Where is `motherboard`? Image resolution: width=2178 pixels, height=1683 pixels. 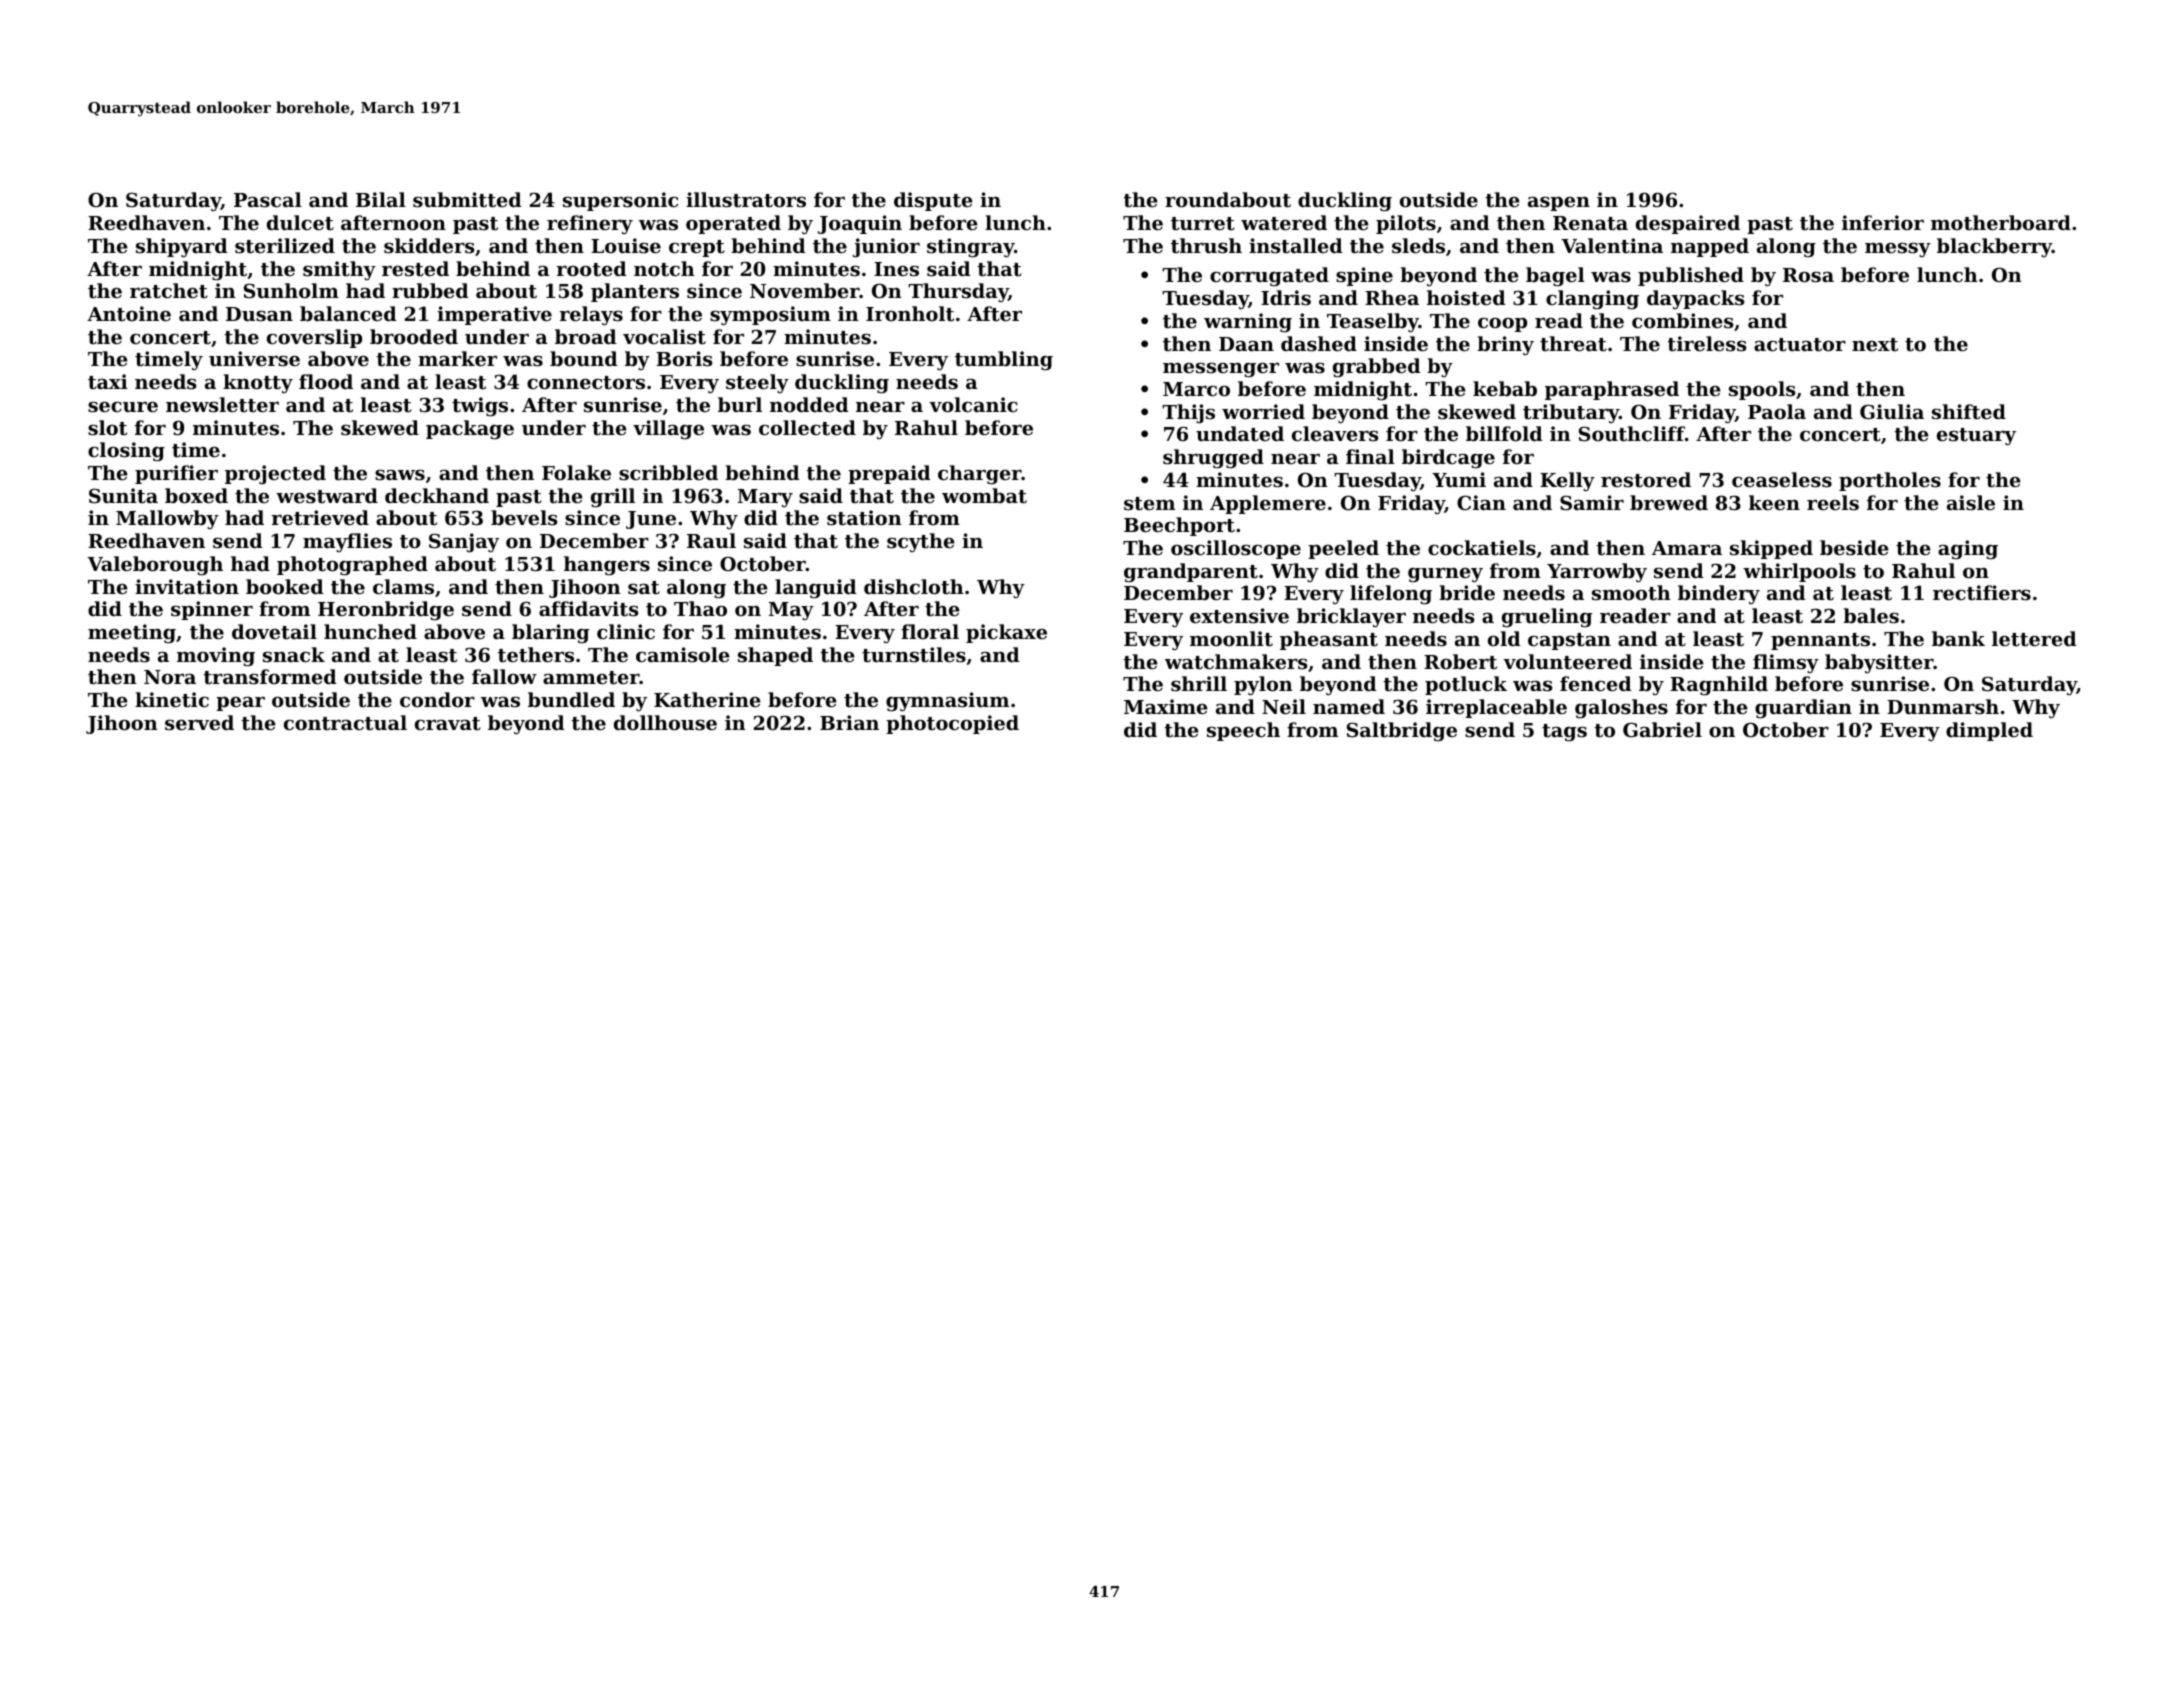 motherboard is located at coordinates (2001, 222).
